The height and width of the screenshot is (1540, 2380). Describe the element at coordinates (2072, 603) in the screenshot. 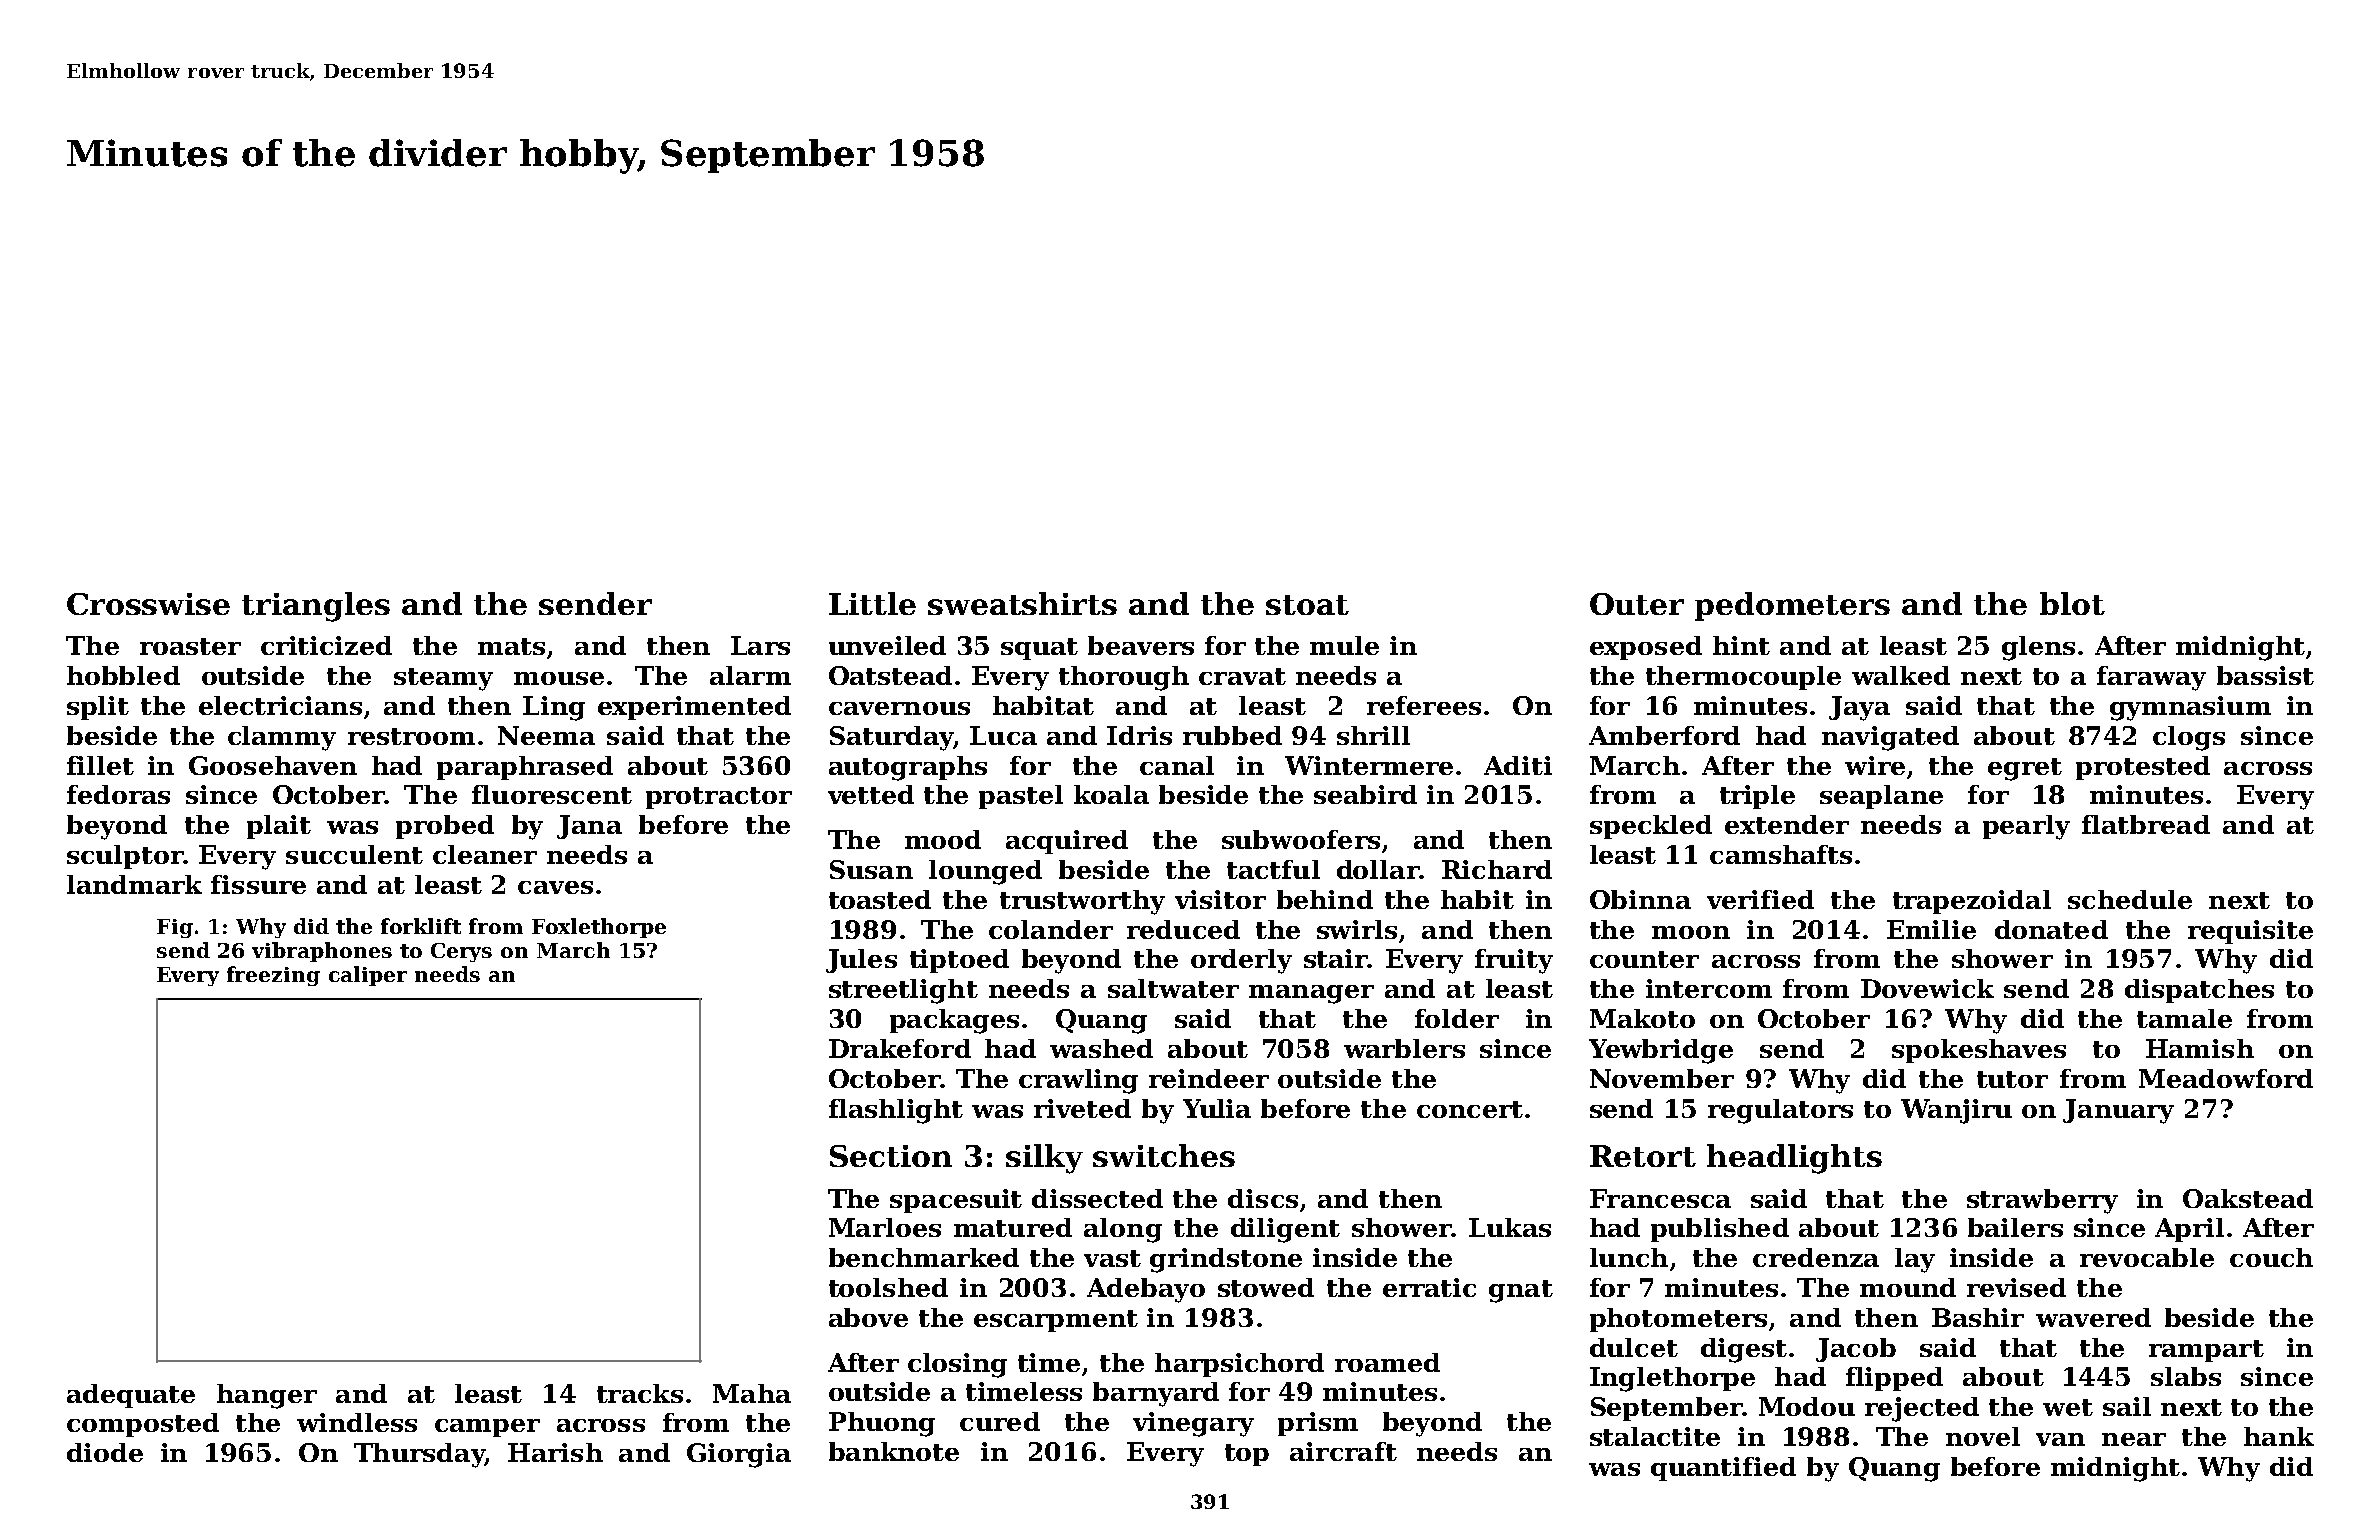

I see `blot` at that location.
